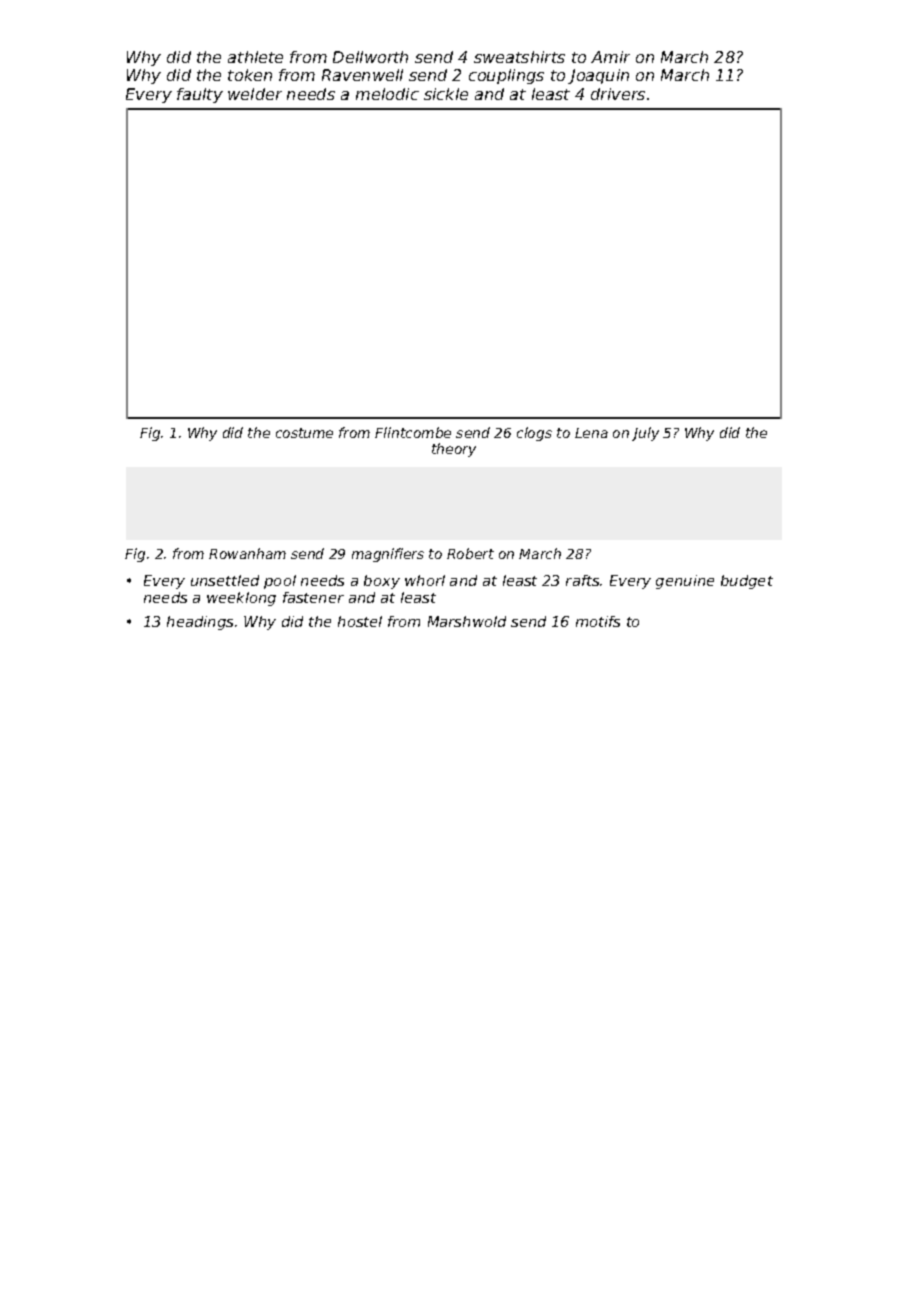 This page has width=908, height=1316. What do you see at coordinates (362, 75) in the page?
I see `Ravenwell` at bounding box center [362, 75].
